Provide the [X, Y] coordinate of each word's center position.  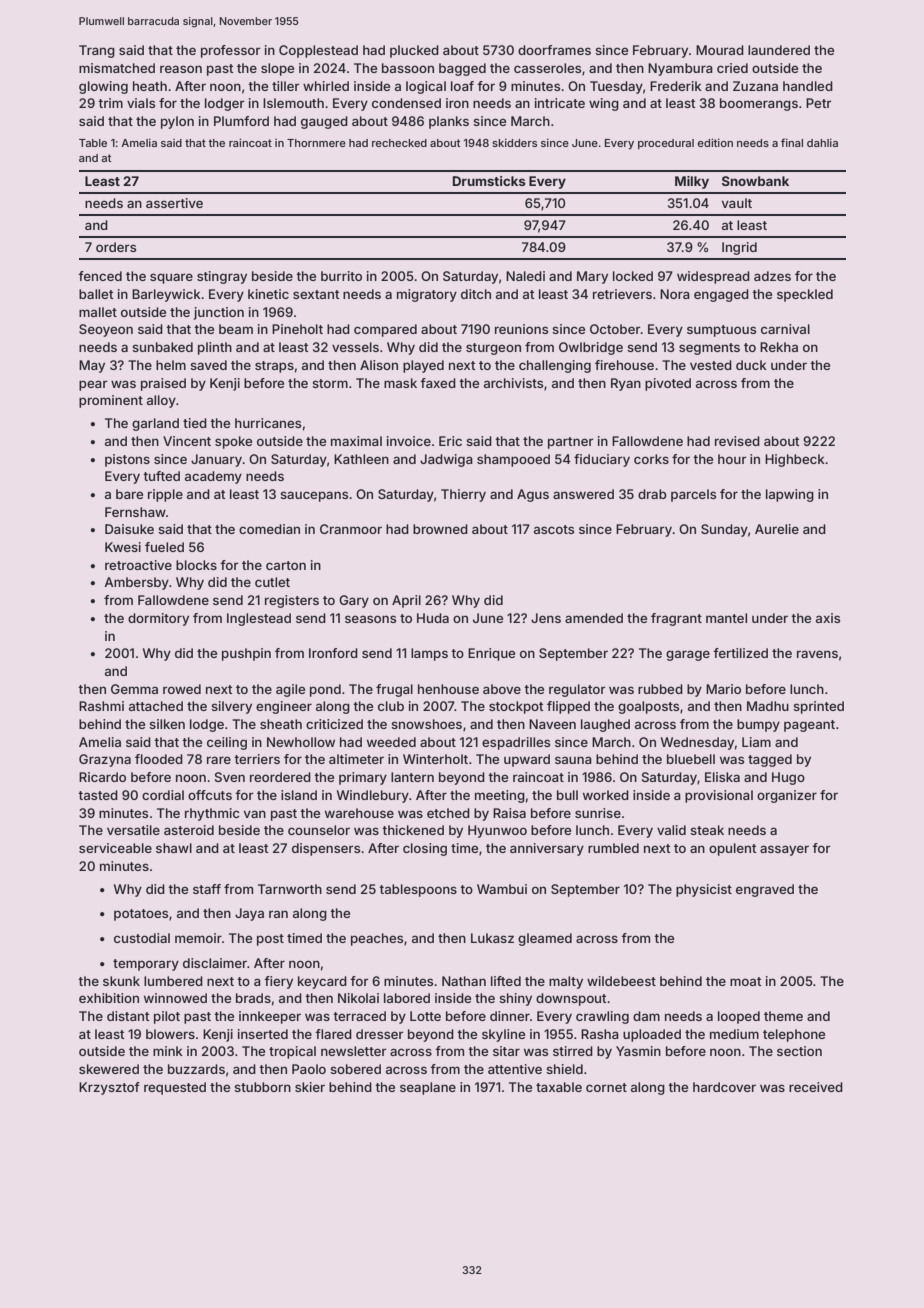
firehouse [624, 365]
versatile [133, 830]
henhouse [448, 689]
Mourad [720, 50]
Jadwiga [446, 460]
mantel [726, 618]
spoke [233, 442]
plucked [414, 51]
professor [231, 51]
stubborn [262, 1087]
